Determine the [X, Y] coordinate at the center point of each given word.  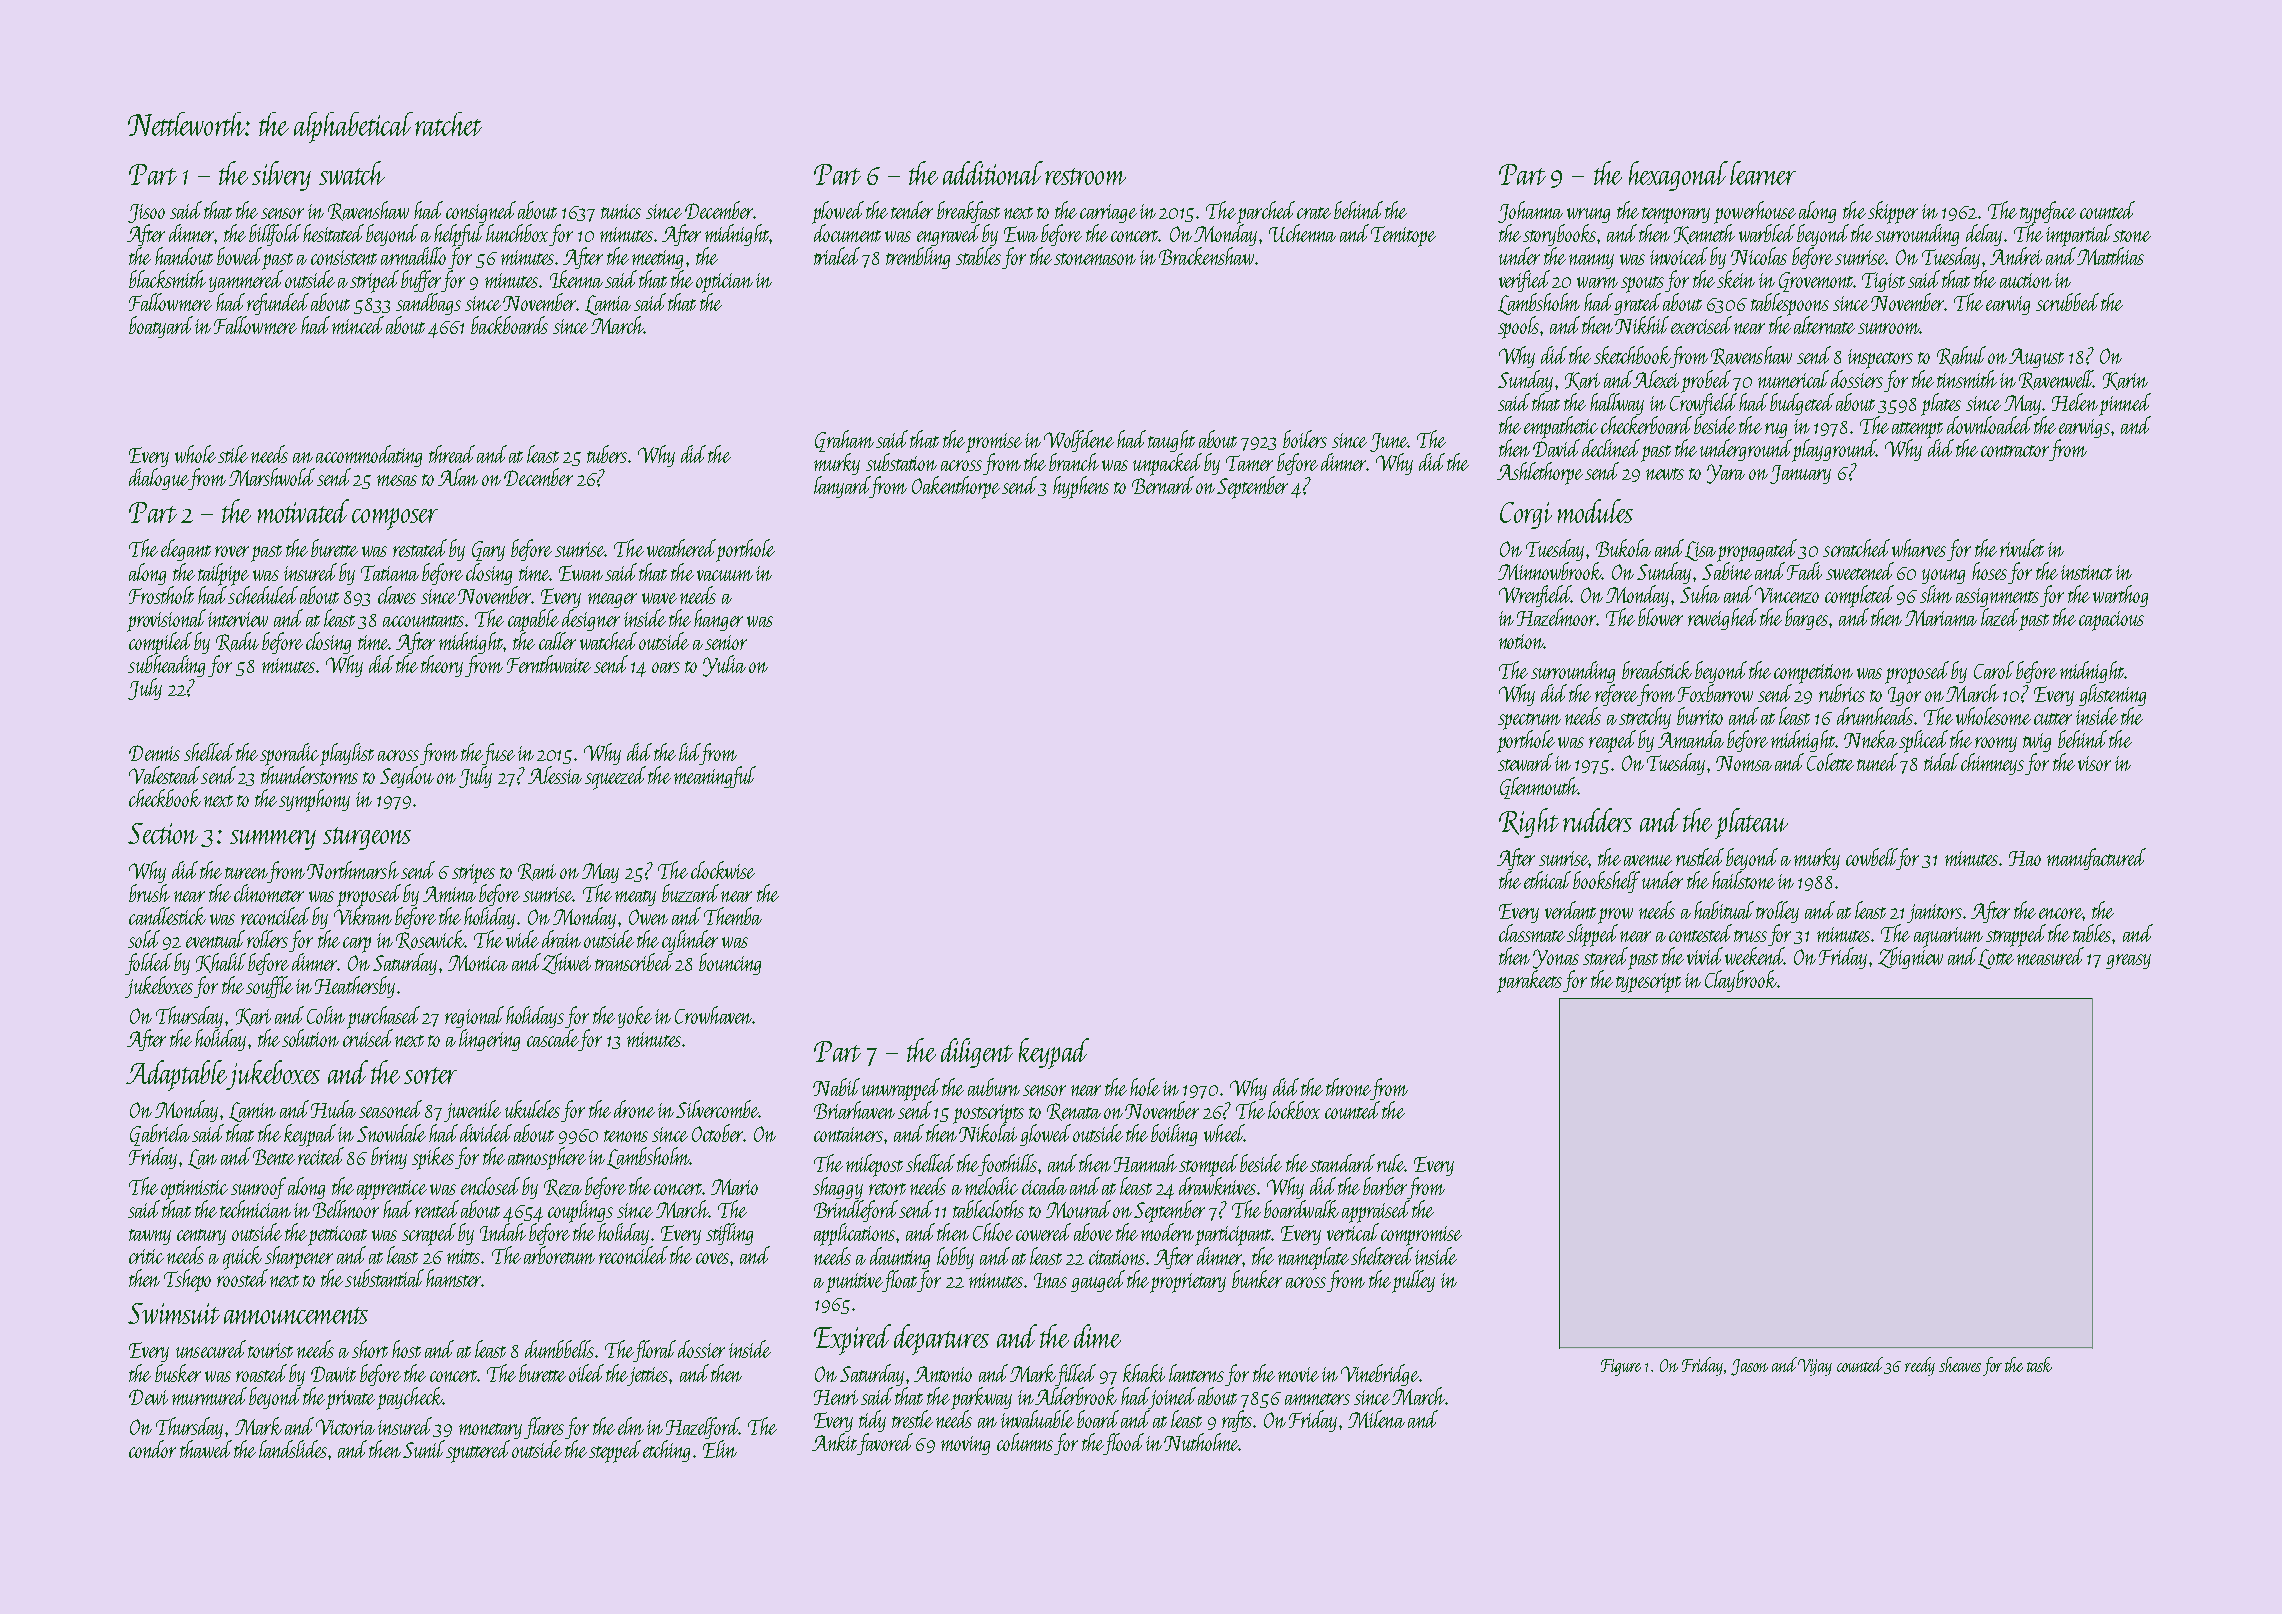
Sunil [424, 1449]
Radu [237, 642]
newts [1665, 474]
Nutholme [1201, 1442]
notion [1521, 641]
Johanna [1530, 212]
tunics [621, 211]
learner [1763, 173]
